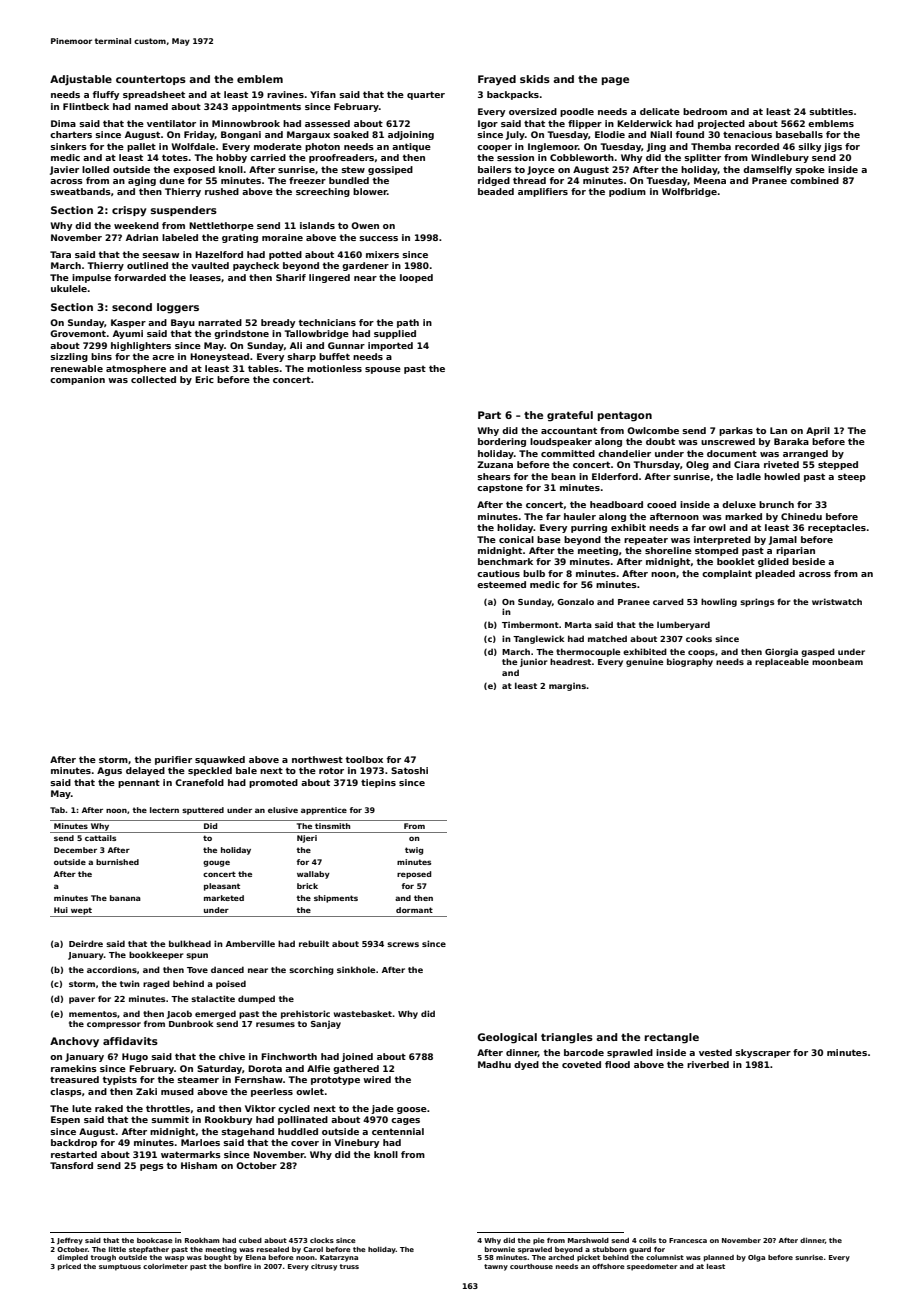 The width and height of the screenshot is (924, 1308). I want to click on spoke, so click(810, 170).
